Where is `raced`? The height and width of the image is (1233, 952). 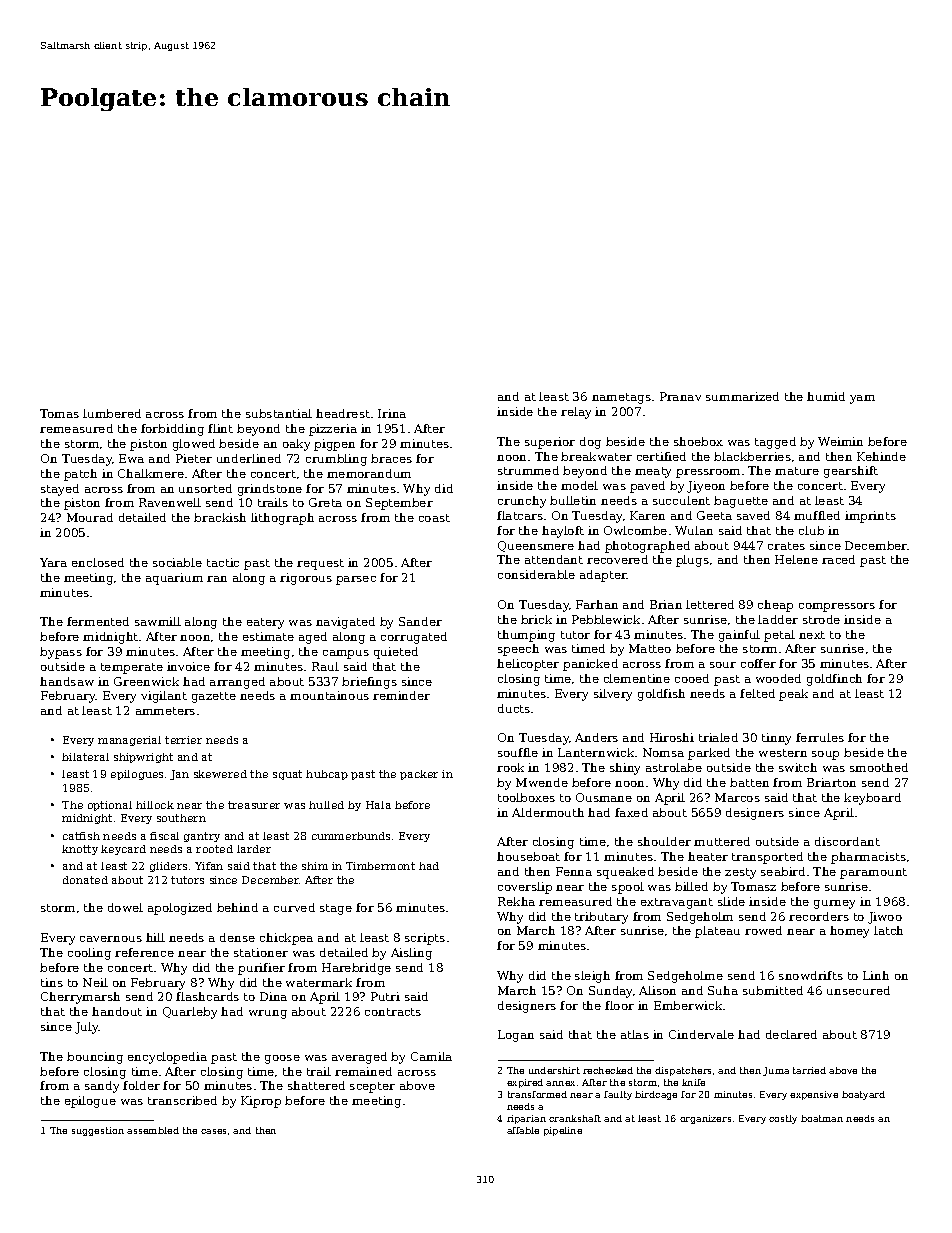
raced is located at coordinates (838, 559).
